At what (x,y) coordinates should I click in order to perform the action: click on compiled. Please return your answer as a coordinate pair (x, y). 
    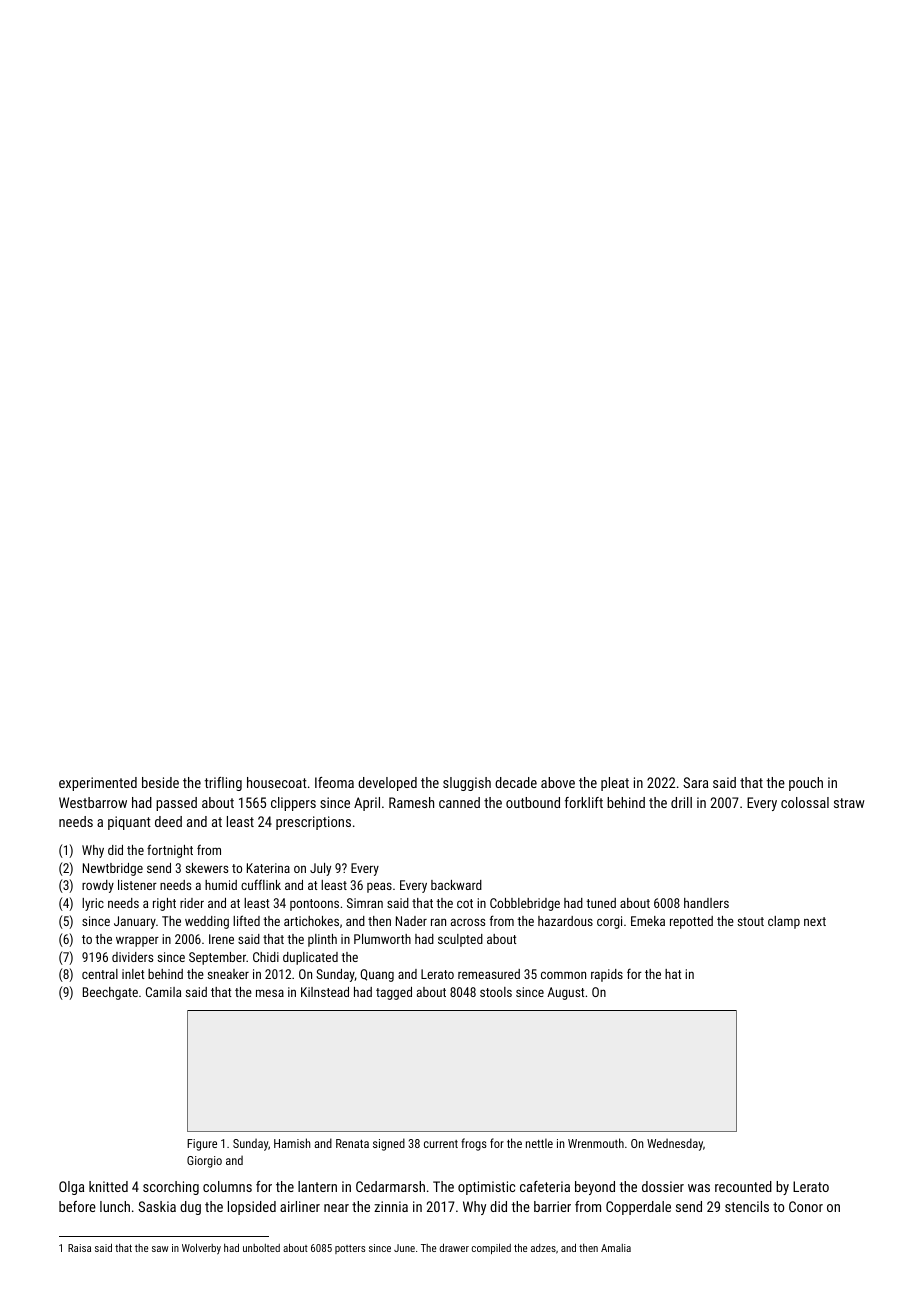
    Looking at the image, I should click on (491, 1248).
